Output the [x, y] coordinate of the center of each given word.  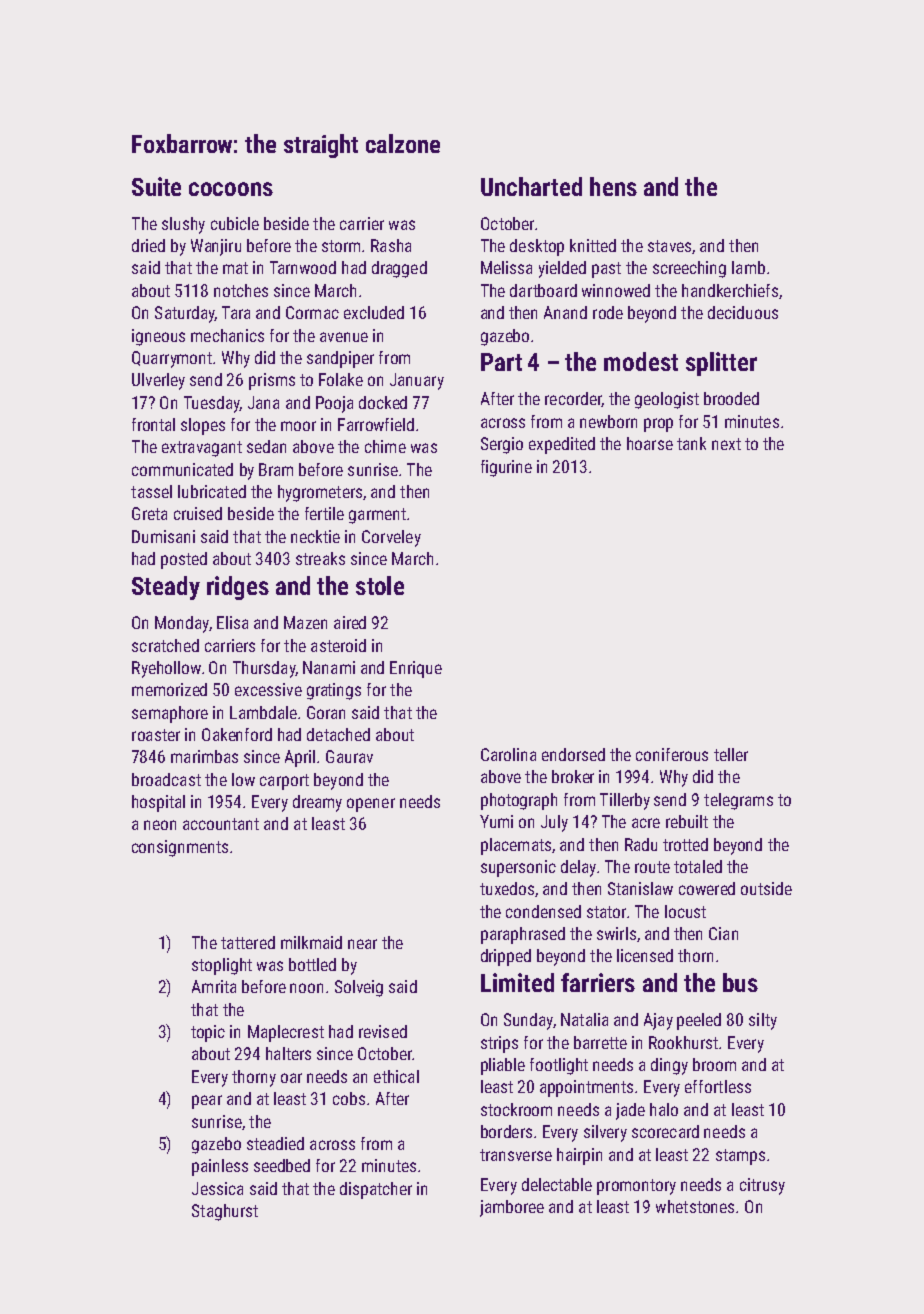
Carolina [508, 754]
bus [740, 982]
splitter [721, 364]
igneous [158, 337]
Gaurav [349, 756]
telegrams [738, 801]
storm [341, 246]
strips [499, 1044]
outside [766, 888]
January [417, 381]
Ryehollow [166, 669]
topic [208, 1033]
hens [613, 186]
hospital [158, 803]
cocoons [231, 189]
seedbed [282, 1165]
